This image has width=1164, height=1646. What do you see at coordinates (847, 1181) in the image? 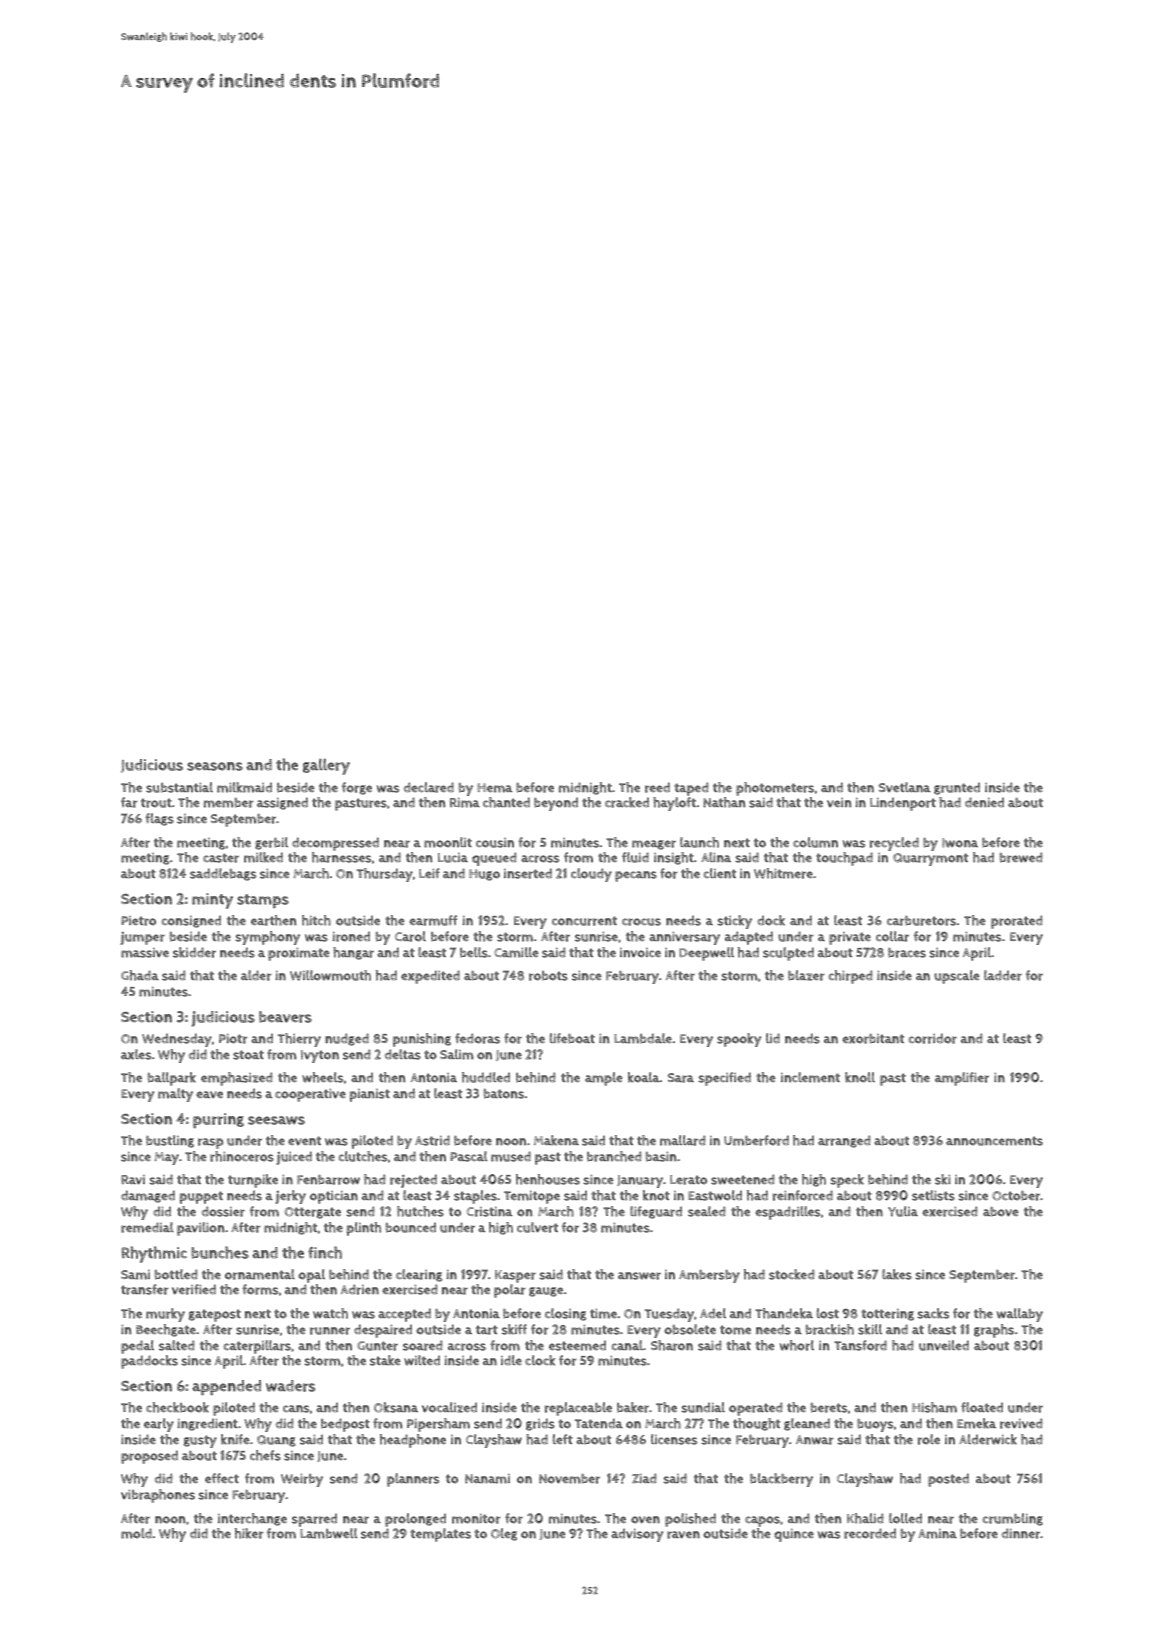
I see `speck` at bounding box center [847, 1181].
